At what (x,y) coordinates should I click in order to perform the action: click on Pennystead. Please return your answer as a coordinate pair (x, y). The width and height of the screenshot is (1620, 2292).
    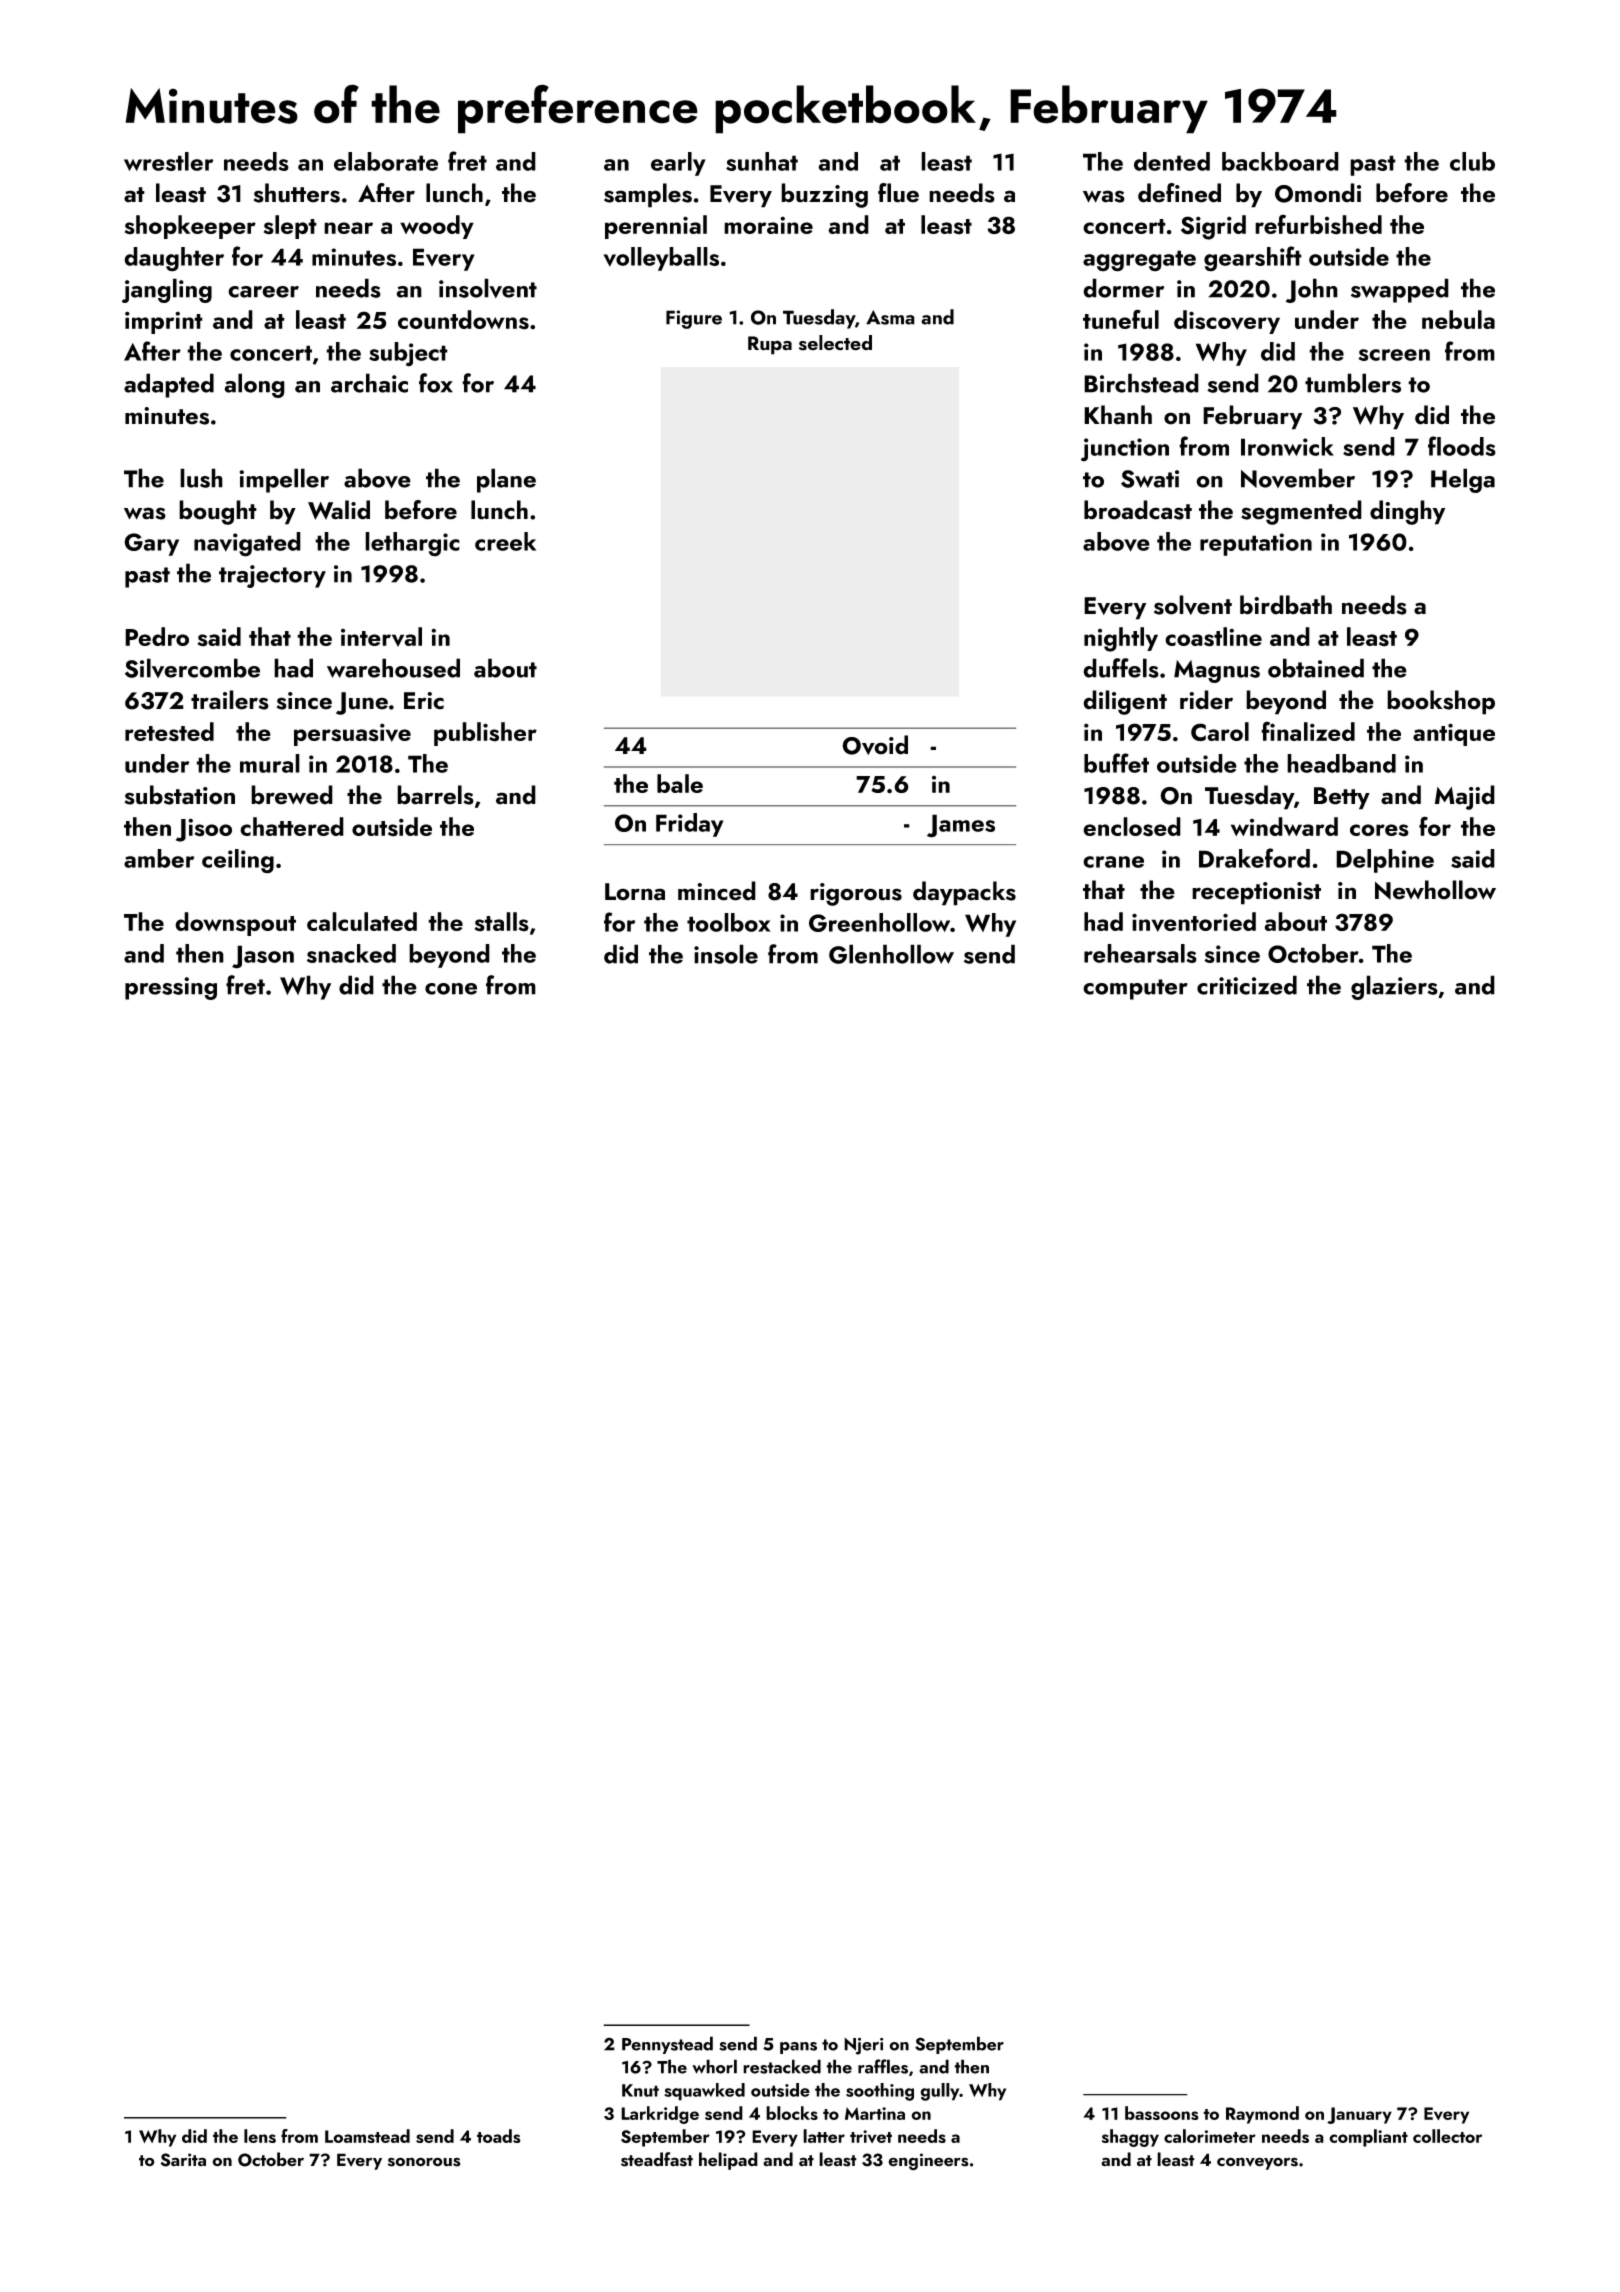
    Looking at the image, I should click on (667, 2045).
